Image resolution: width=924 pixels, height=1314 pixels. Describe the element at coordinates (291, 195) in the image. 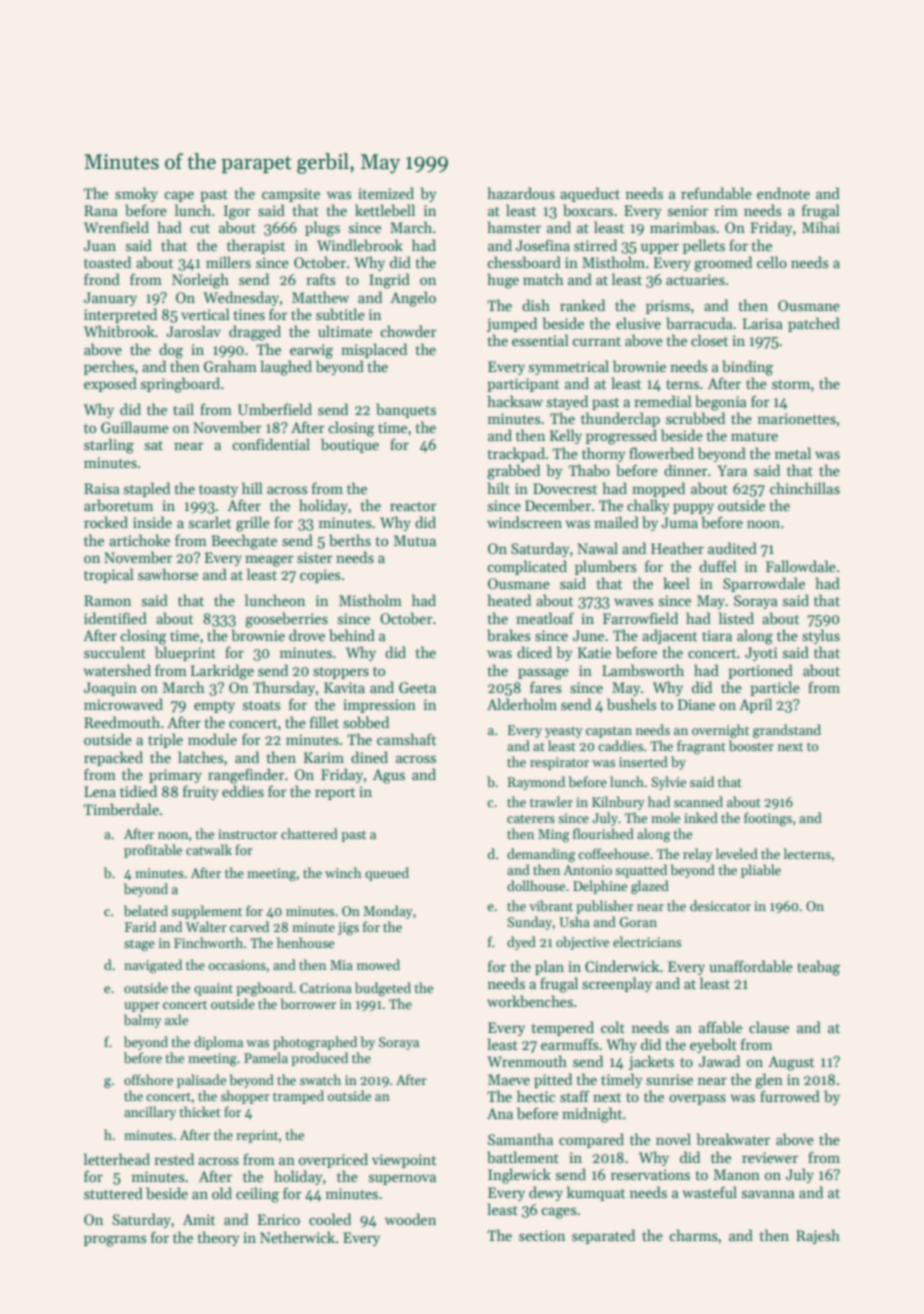

I see `campsite` at that location.
